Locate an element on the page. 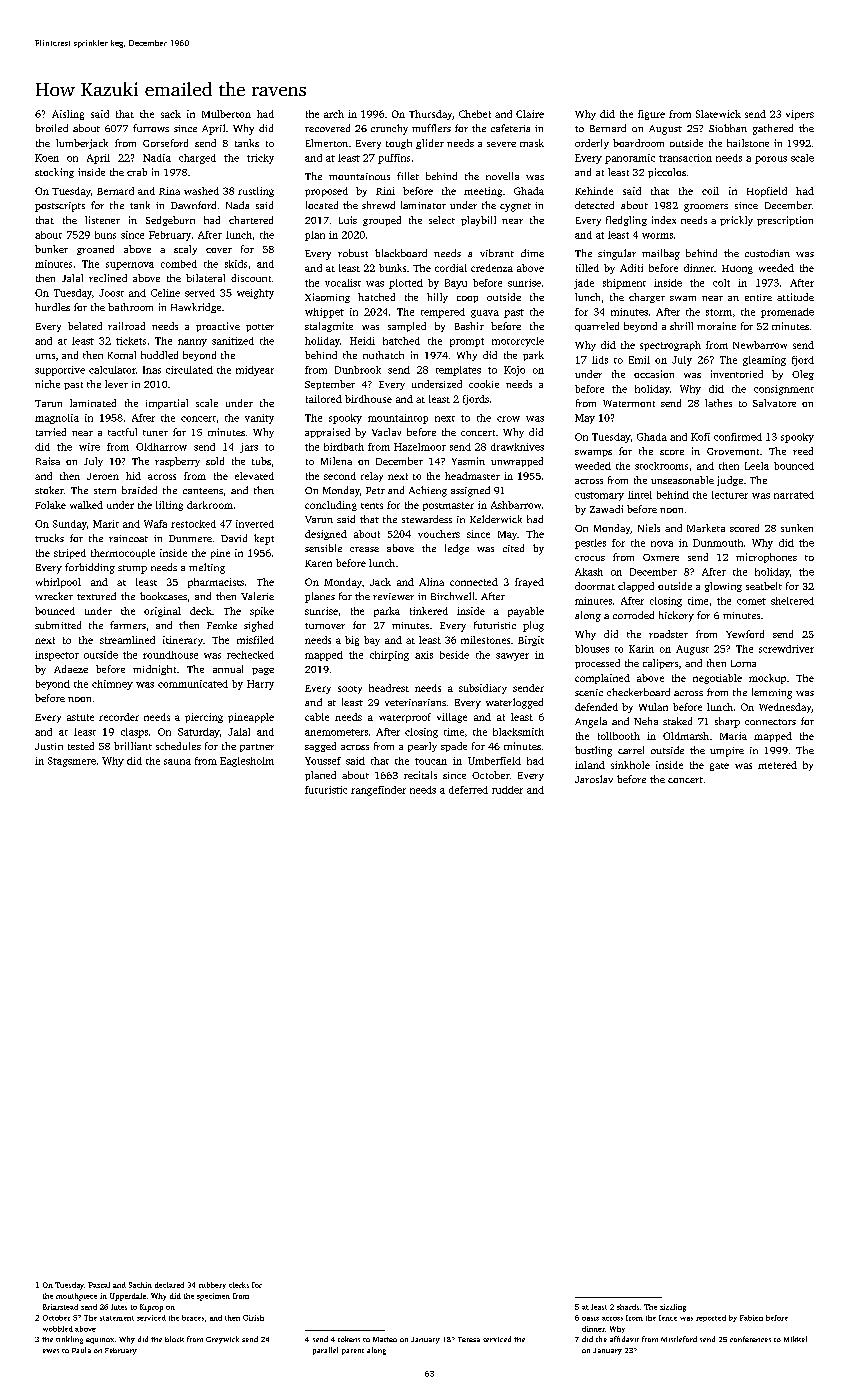 The height and width of the image is (1400, 849). gate is located at coordinates (719, 767).
